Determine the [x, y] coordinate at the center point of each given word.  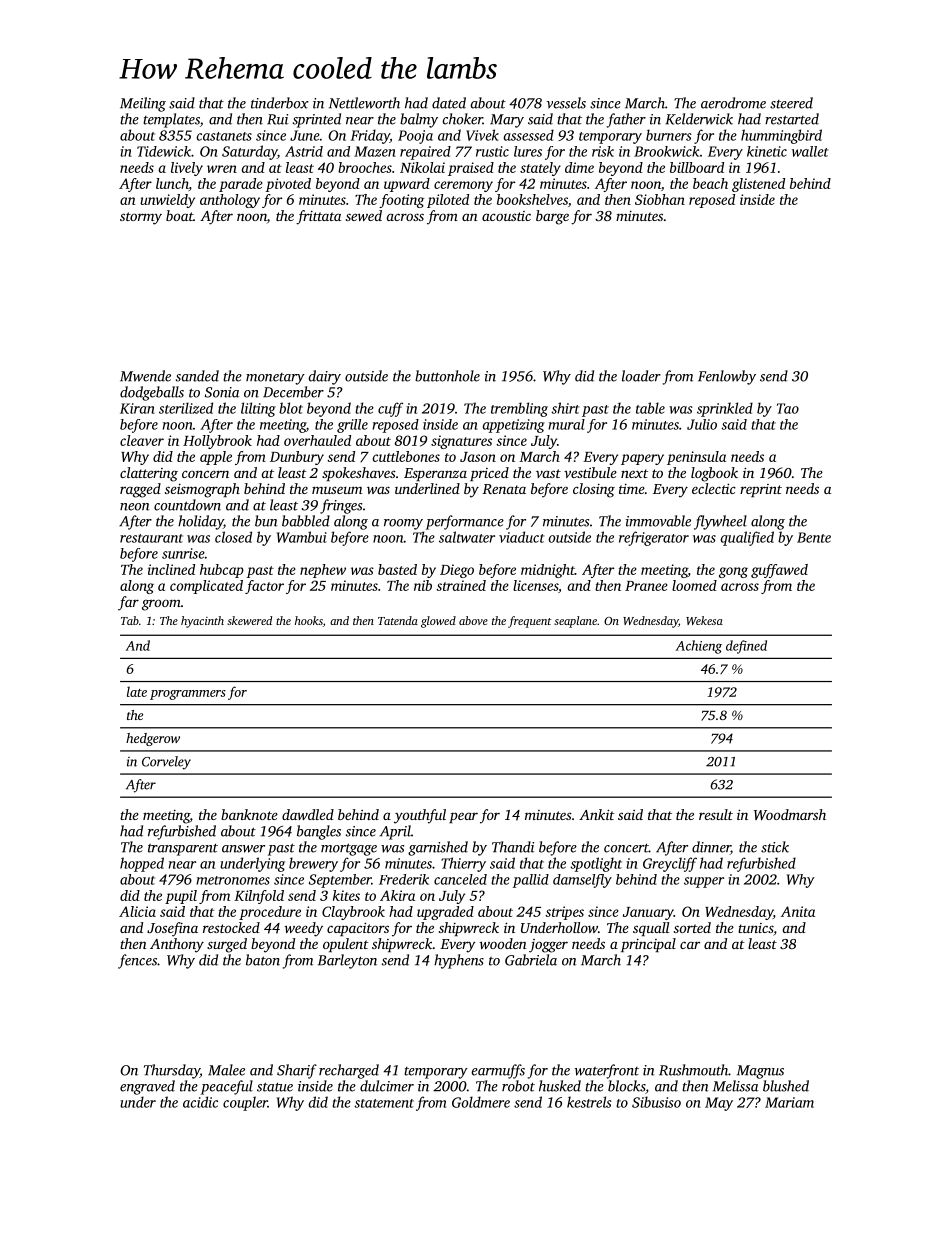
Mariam [789, 1102]
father [626, 120]
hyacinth [202, 622]
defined [746, 647]
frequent [529, 622]
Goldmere [481, 1102]
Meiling [143, 104]
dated [449, 103]
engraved [147, 1087]
